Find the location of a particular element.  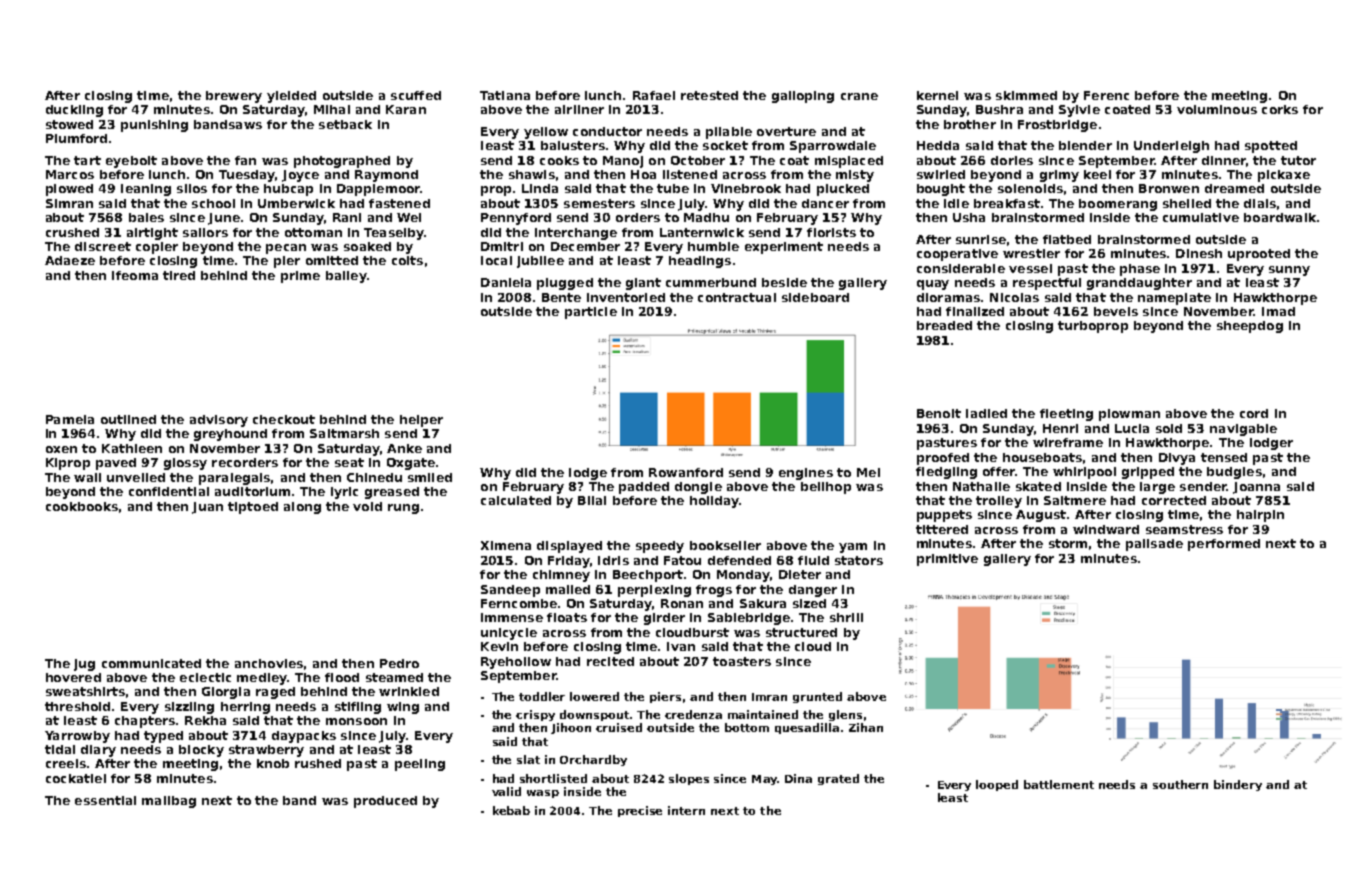

essential is located at coordinates (105, 800).
